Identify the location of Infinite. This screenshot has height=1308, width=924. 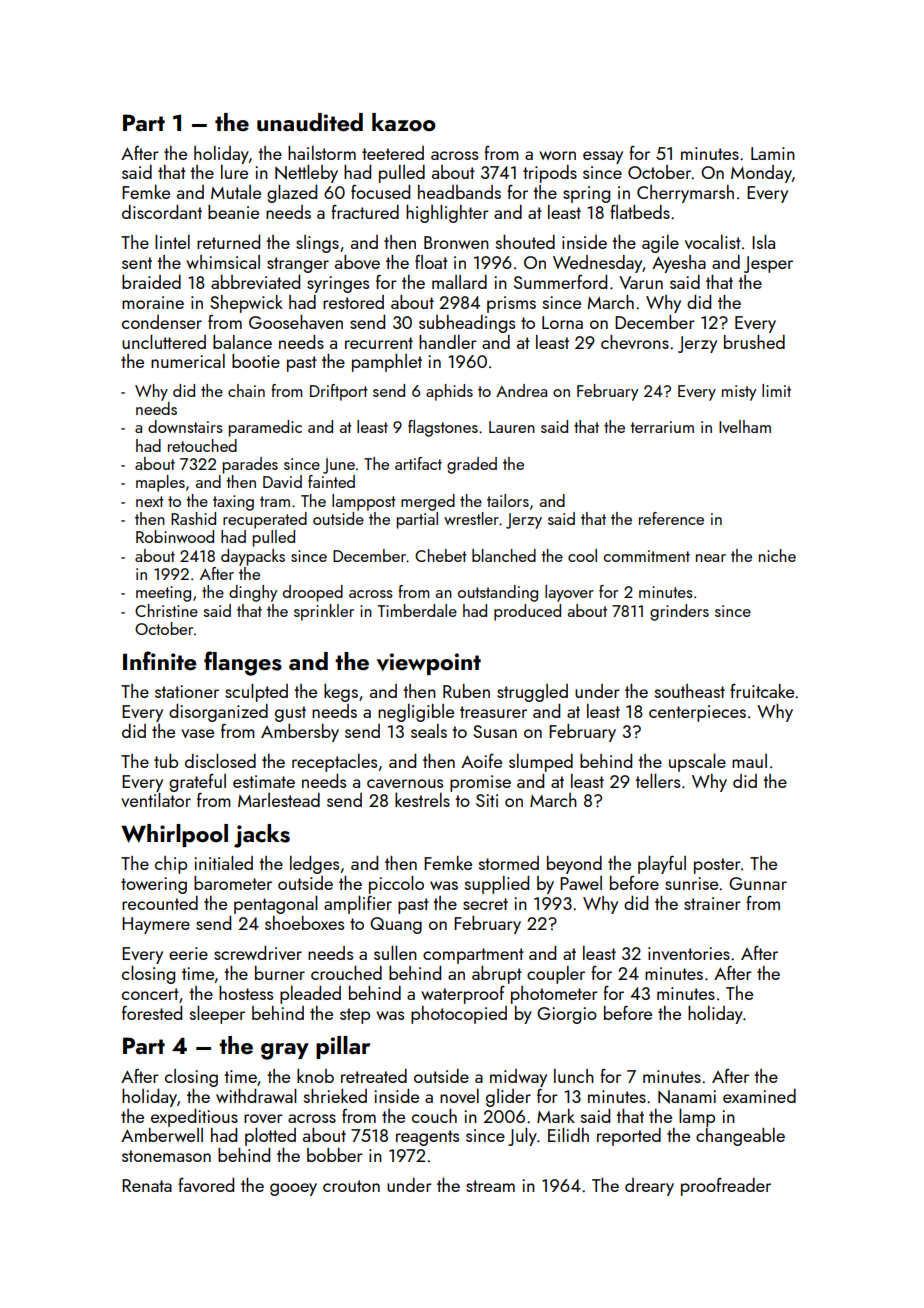
(159, 660).
